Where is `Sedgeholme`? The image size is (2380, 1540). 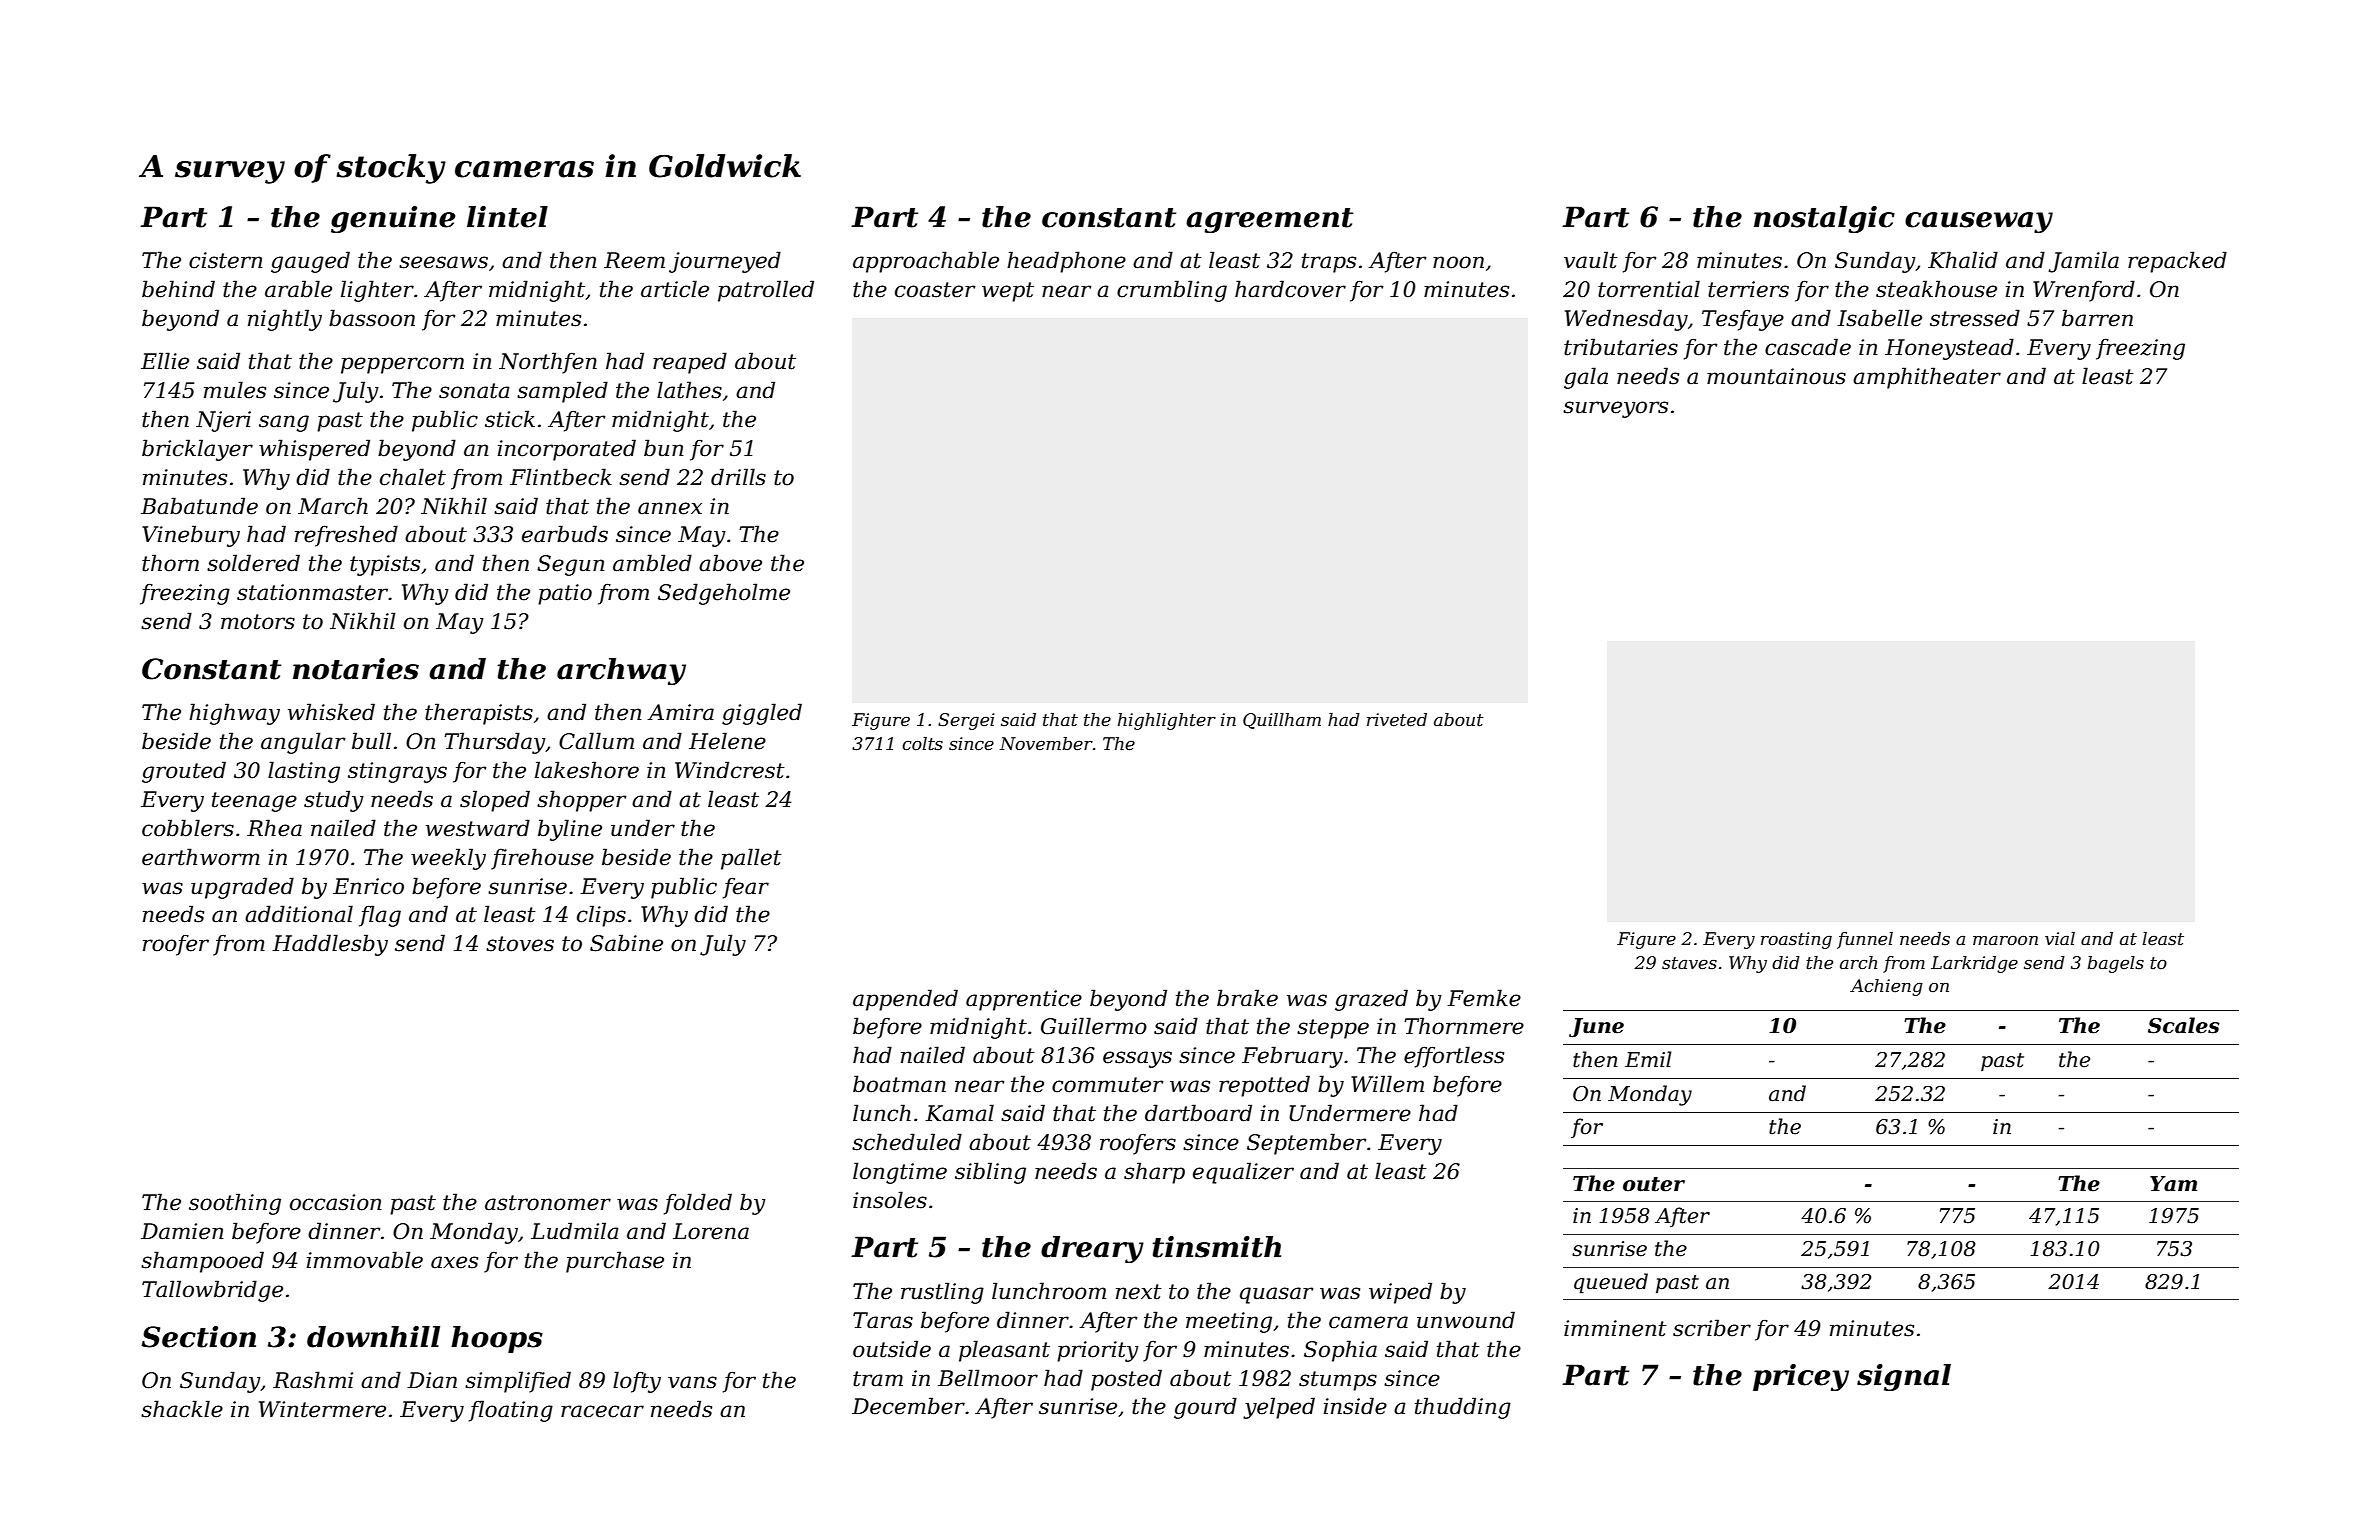 Sedgeholme is located at coordinates (724, 594).
